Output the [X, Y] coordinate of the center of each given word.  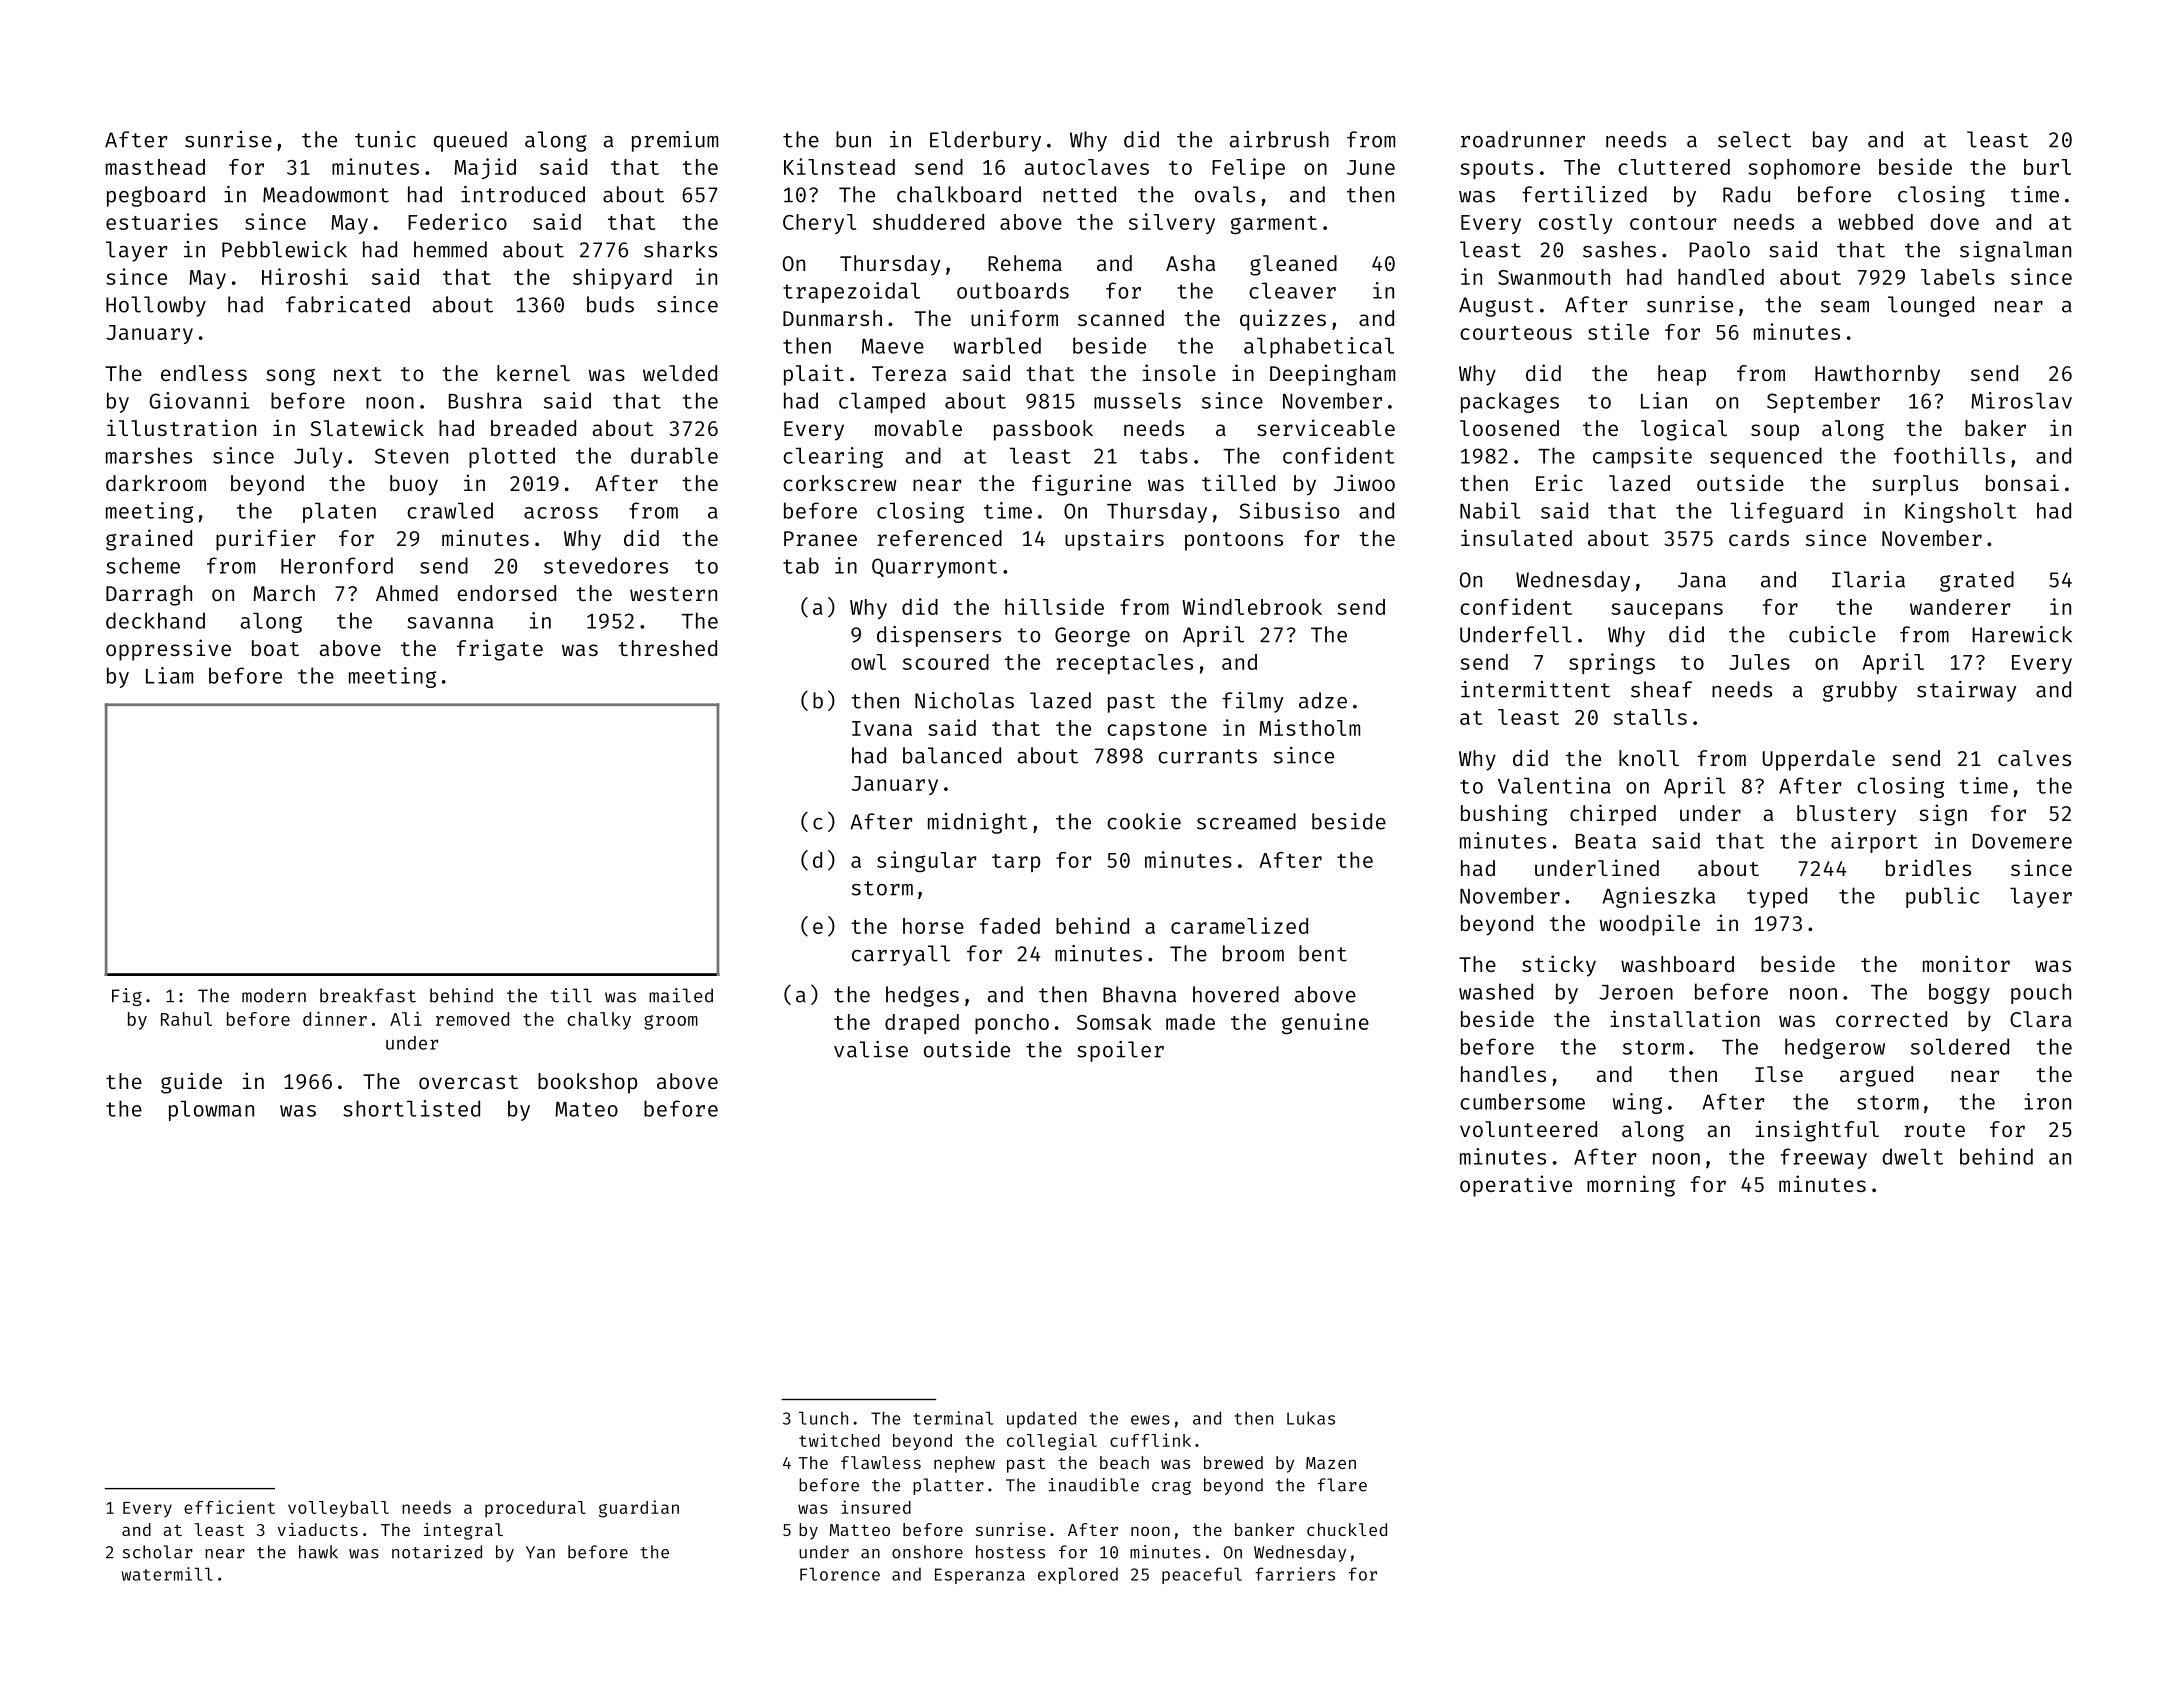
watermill [167, 1574]
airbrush [1279, 139]
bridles [1928, 867]
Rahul [186, 1019]
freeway [1824, 1158]
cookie [1144, 821]
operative [1516, 1186]
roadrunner [1523, 139]
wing [1637, 1103]
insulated [1516, 537]
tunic [385, 139]
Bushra [485, 400]
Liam [169, 675]
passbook [1043, 430]
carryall [901, 955]
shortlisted [411, 1108]
